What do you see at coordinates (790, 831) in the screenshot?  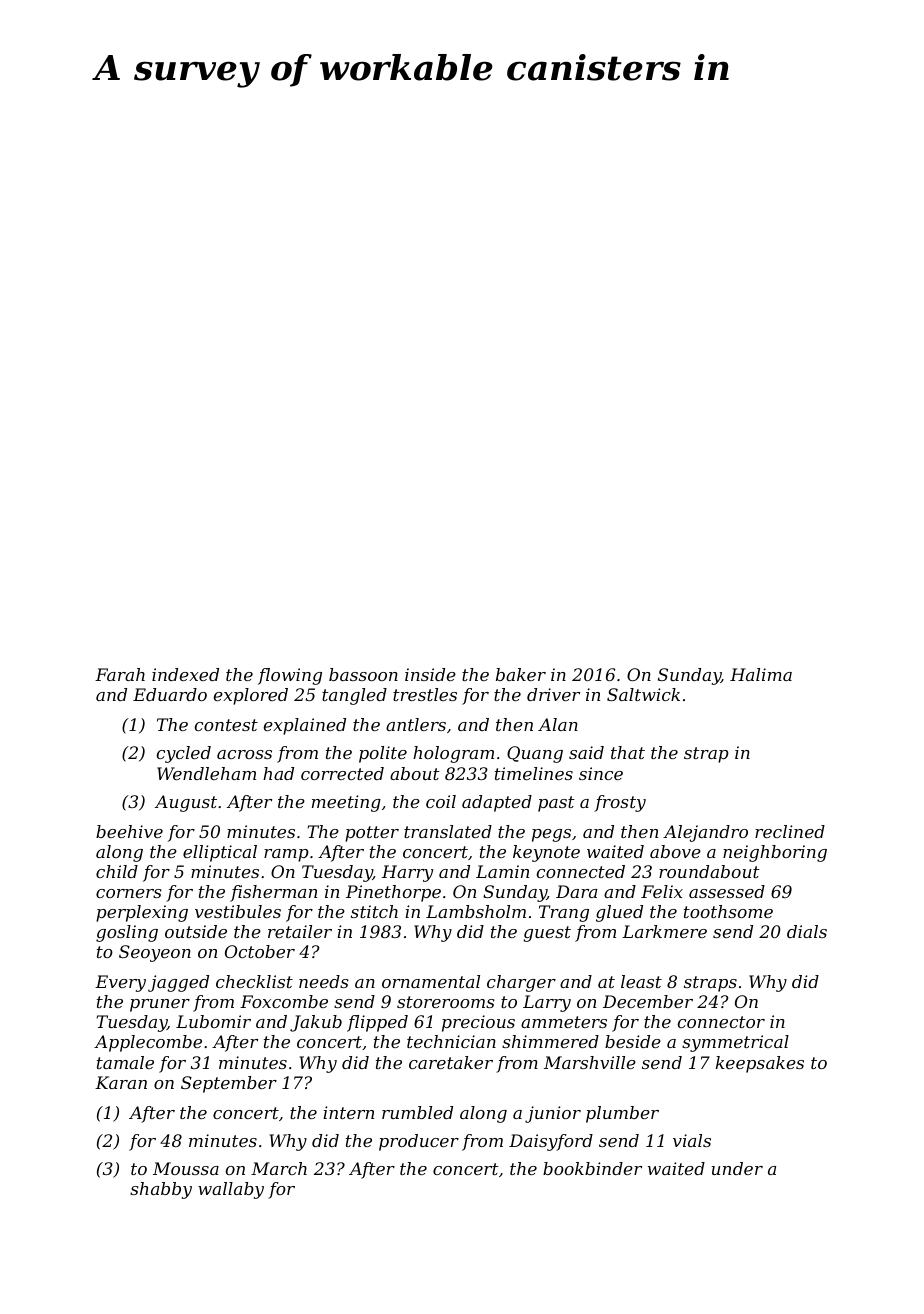 I see `reclined` at bounding box center [790, 831].
